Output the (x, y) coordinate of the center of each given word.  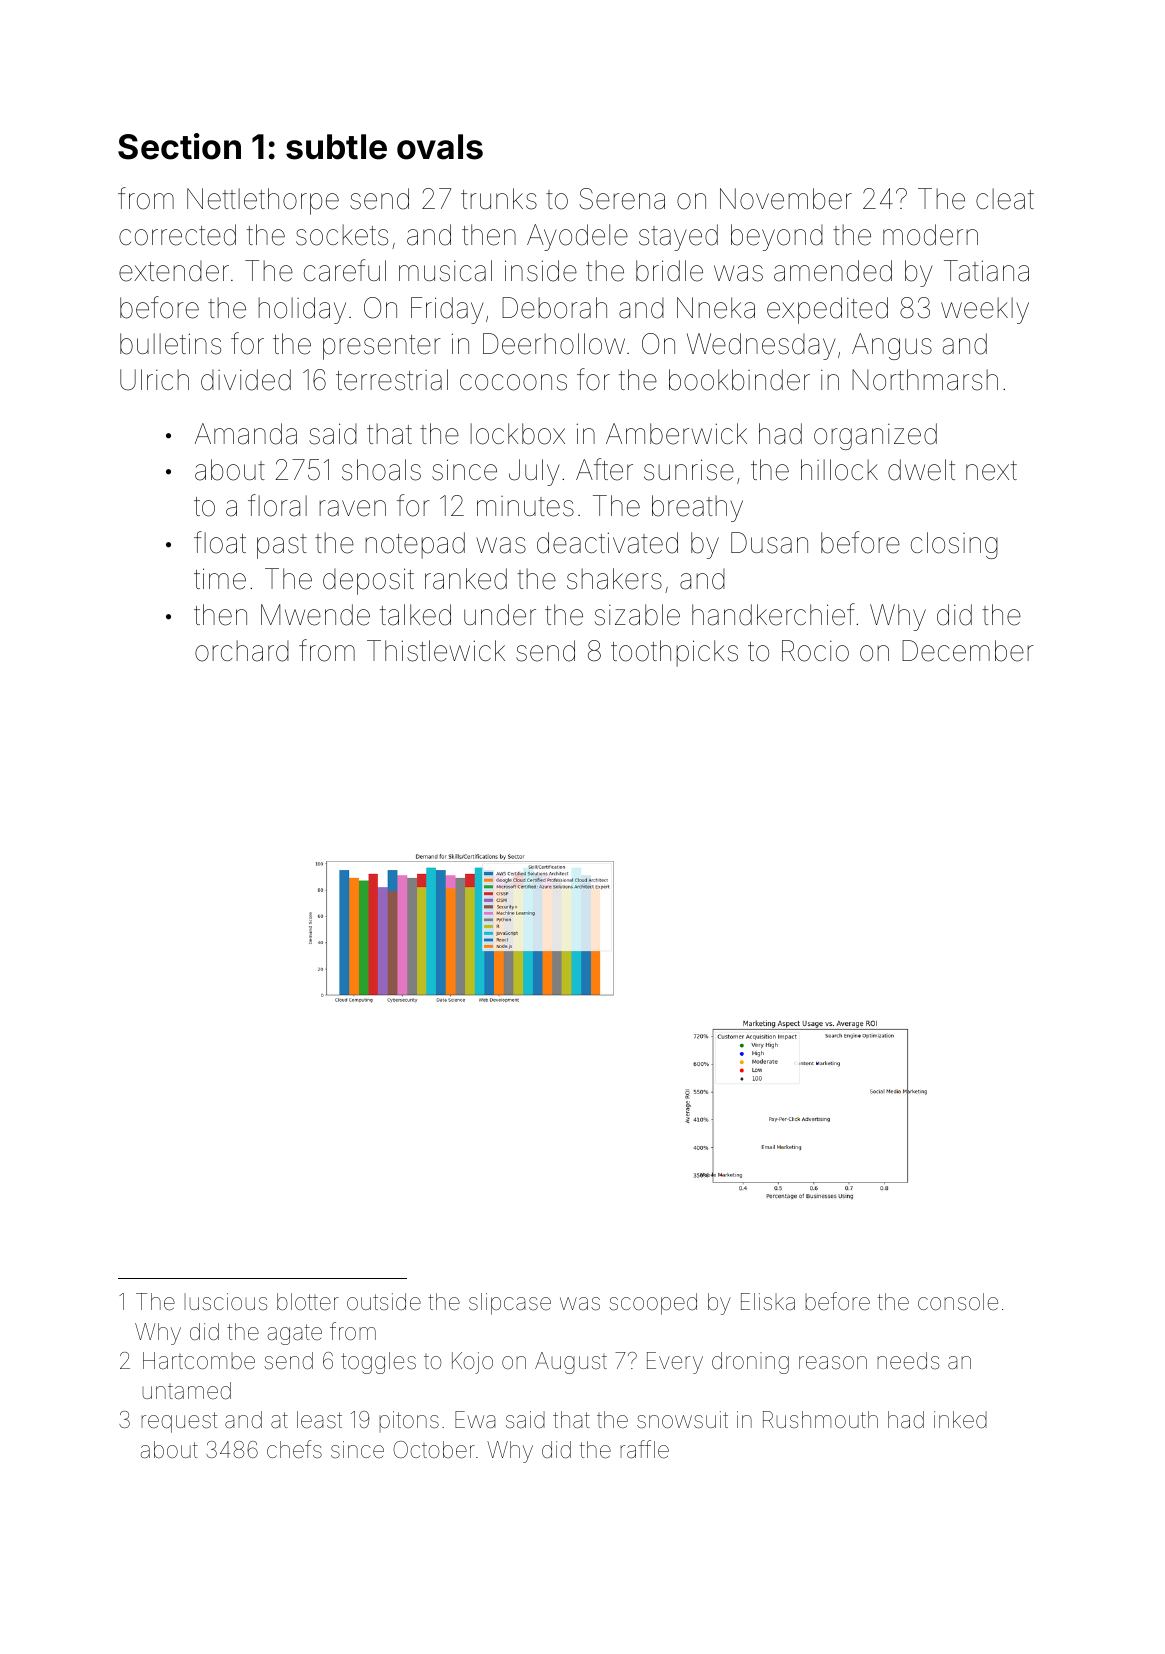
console (958, 1302)
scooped (653, 1304)
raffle (644, 1449)
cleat (1005, 199)
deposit (368, 581)
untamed (186, 1391)
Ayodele (577, 237)
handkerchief (773, 614)
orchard (242, 651)
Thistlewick (436, 651)
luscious (225, 1302)
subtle (336, 147)
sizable (637, 615)
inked (960, 1420)
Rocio (815, 651)
